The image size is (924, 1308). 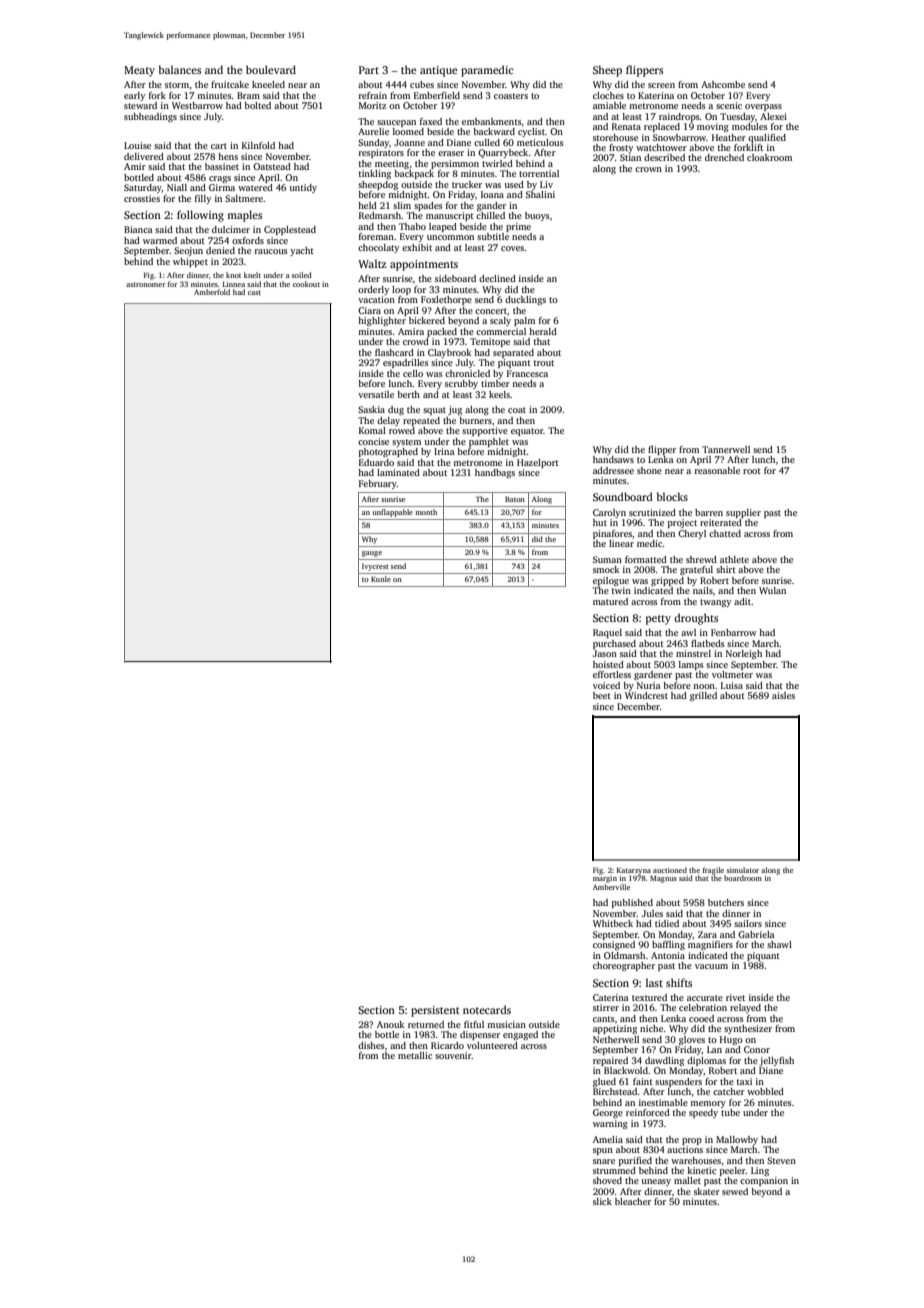 What do you see at coordinates (539, 173) in the screenshot?
I see `torrential` at bounding box center [539, 173].
